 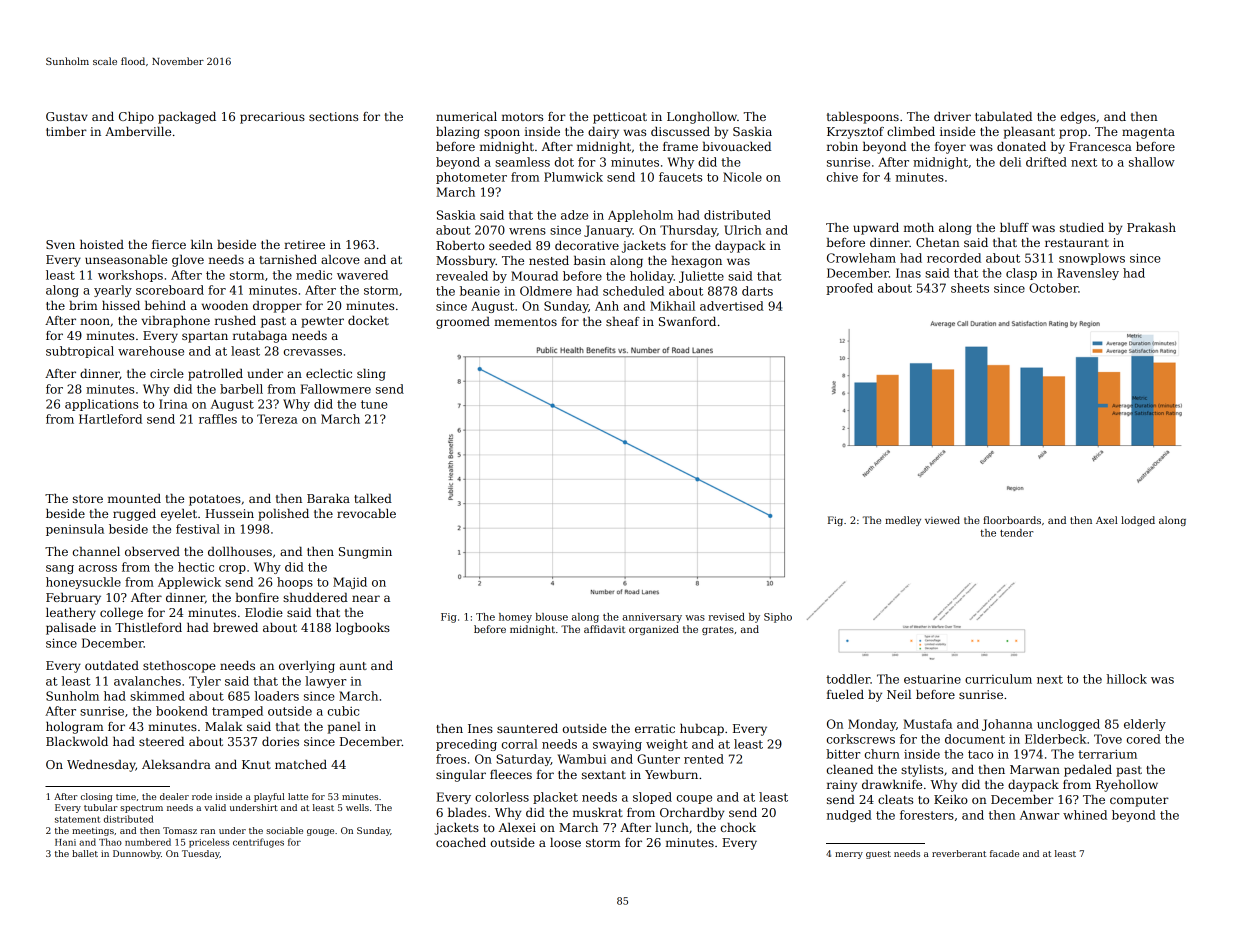 What do you see at coordinates (732, 306) in the screenshot?
I see `advertised` at bounding box center [732, 306].
